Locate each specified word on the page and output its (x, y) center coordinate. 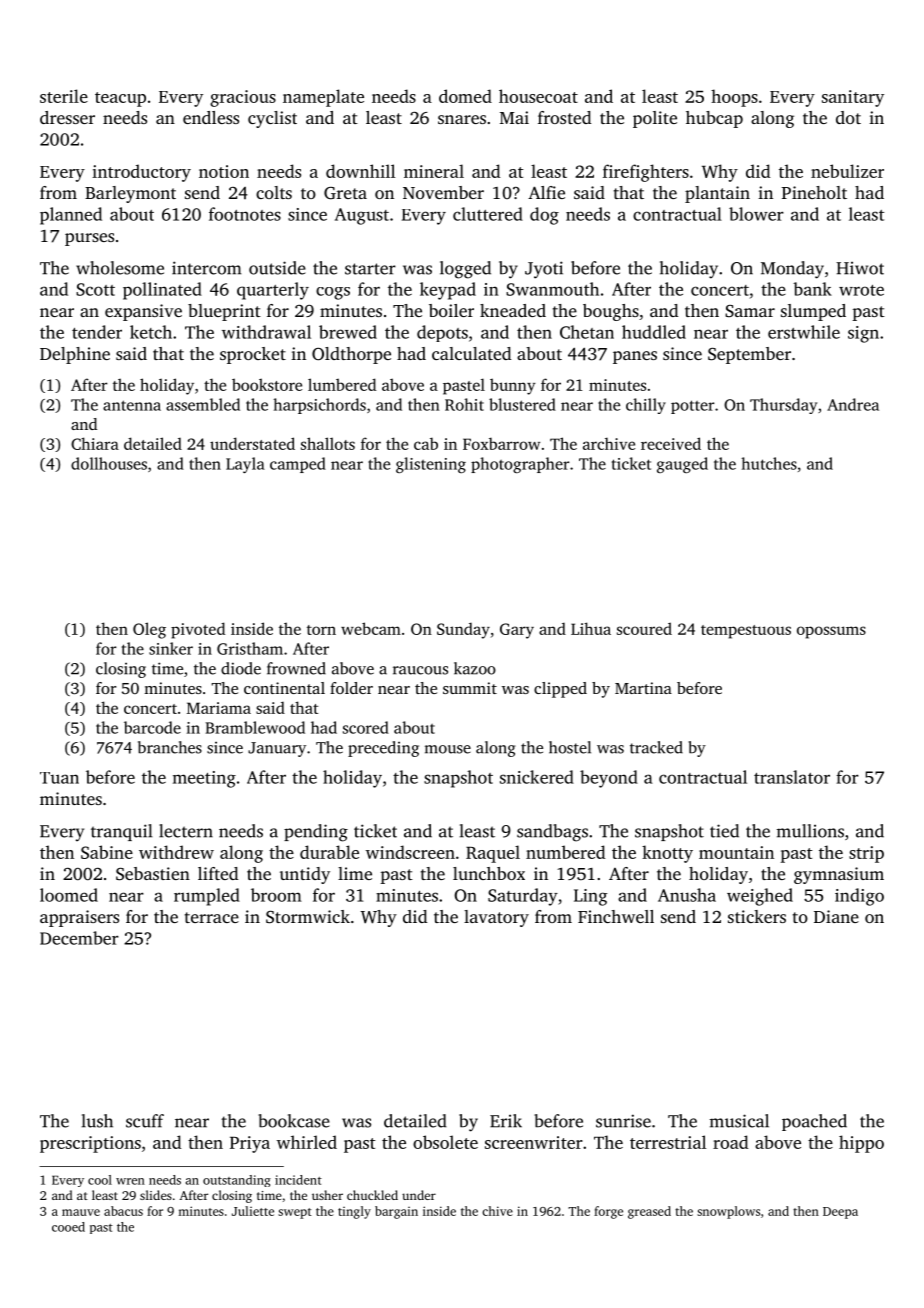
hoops (734, 98)
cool (100, 1180)
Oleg (149, 630)
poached (814, 1122)
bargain (396, 1212)
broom (276, 895)
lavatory (496, 918)
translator (792, 777)
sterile (64, 96)
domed (465, 96)
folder (351, 688)
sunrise (623, 1121)
